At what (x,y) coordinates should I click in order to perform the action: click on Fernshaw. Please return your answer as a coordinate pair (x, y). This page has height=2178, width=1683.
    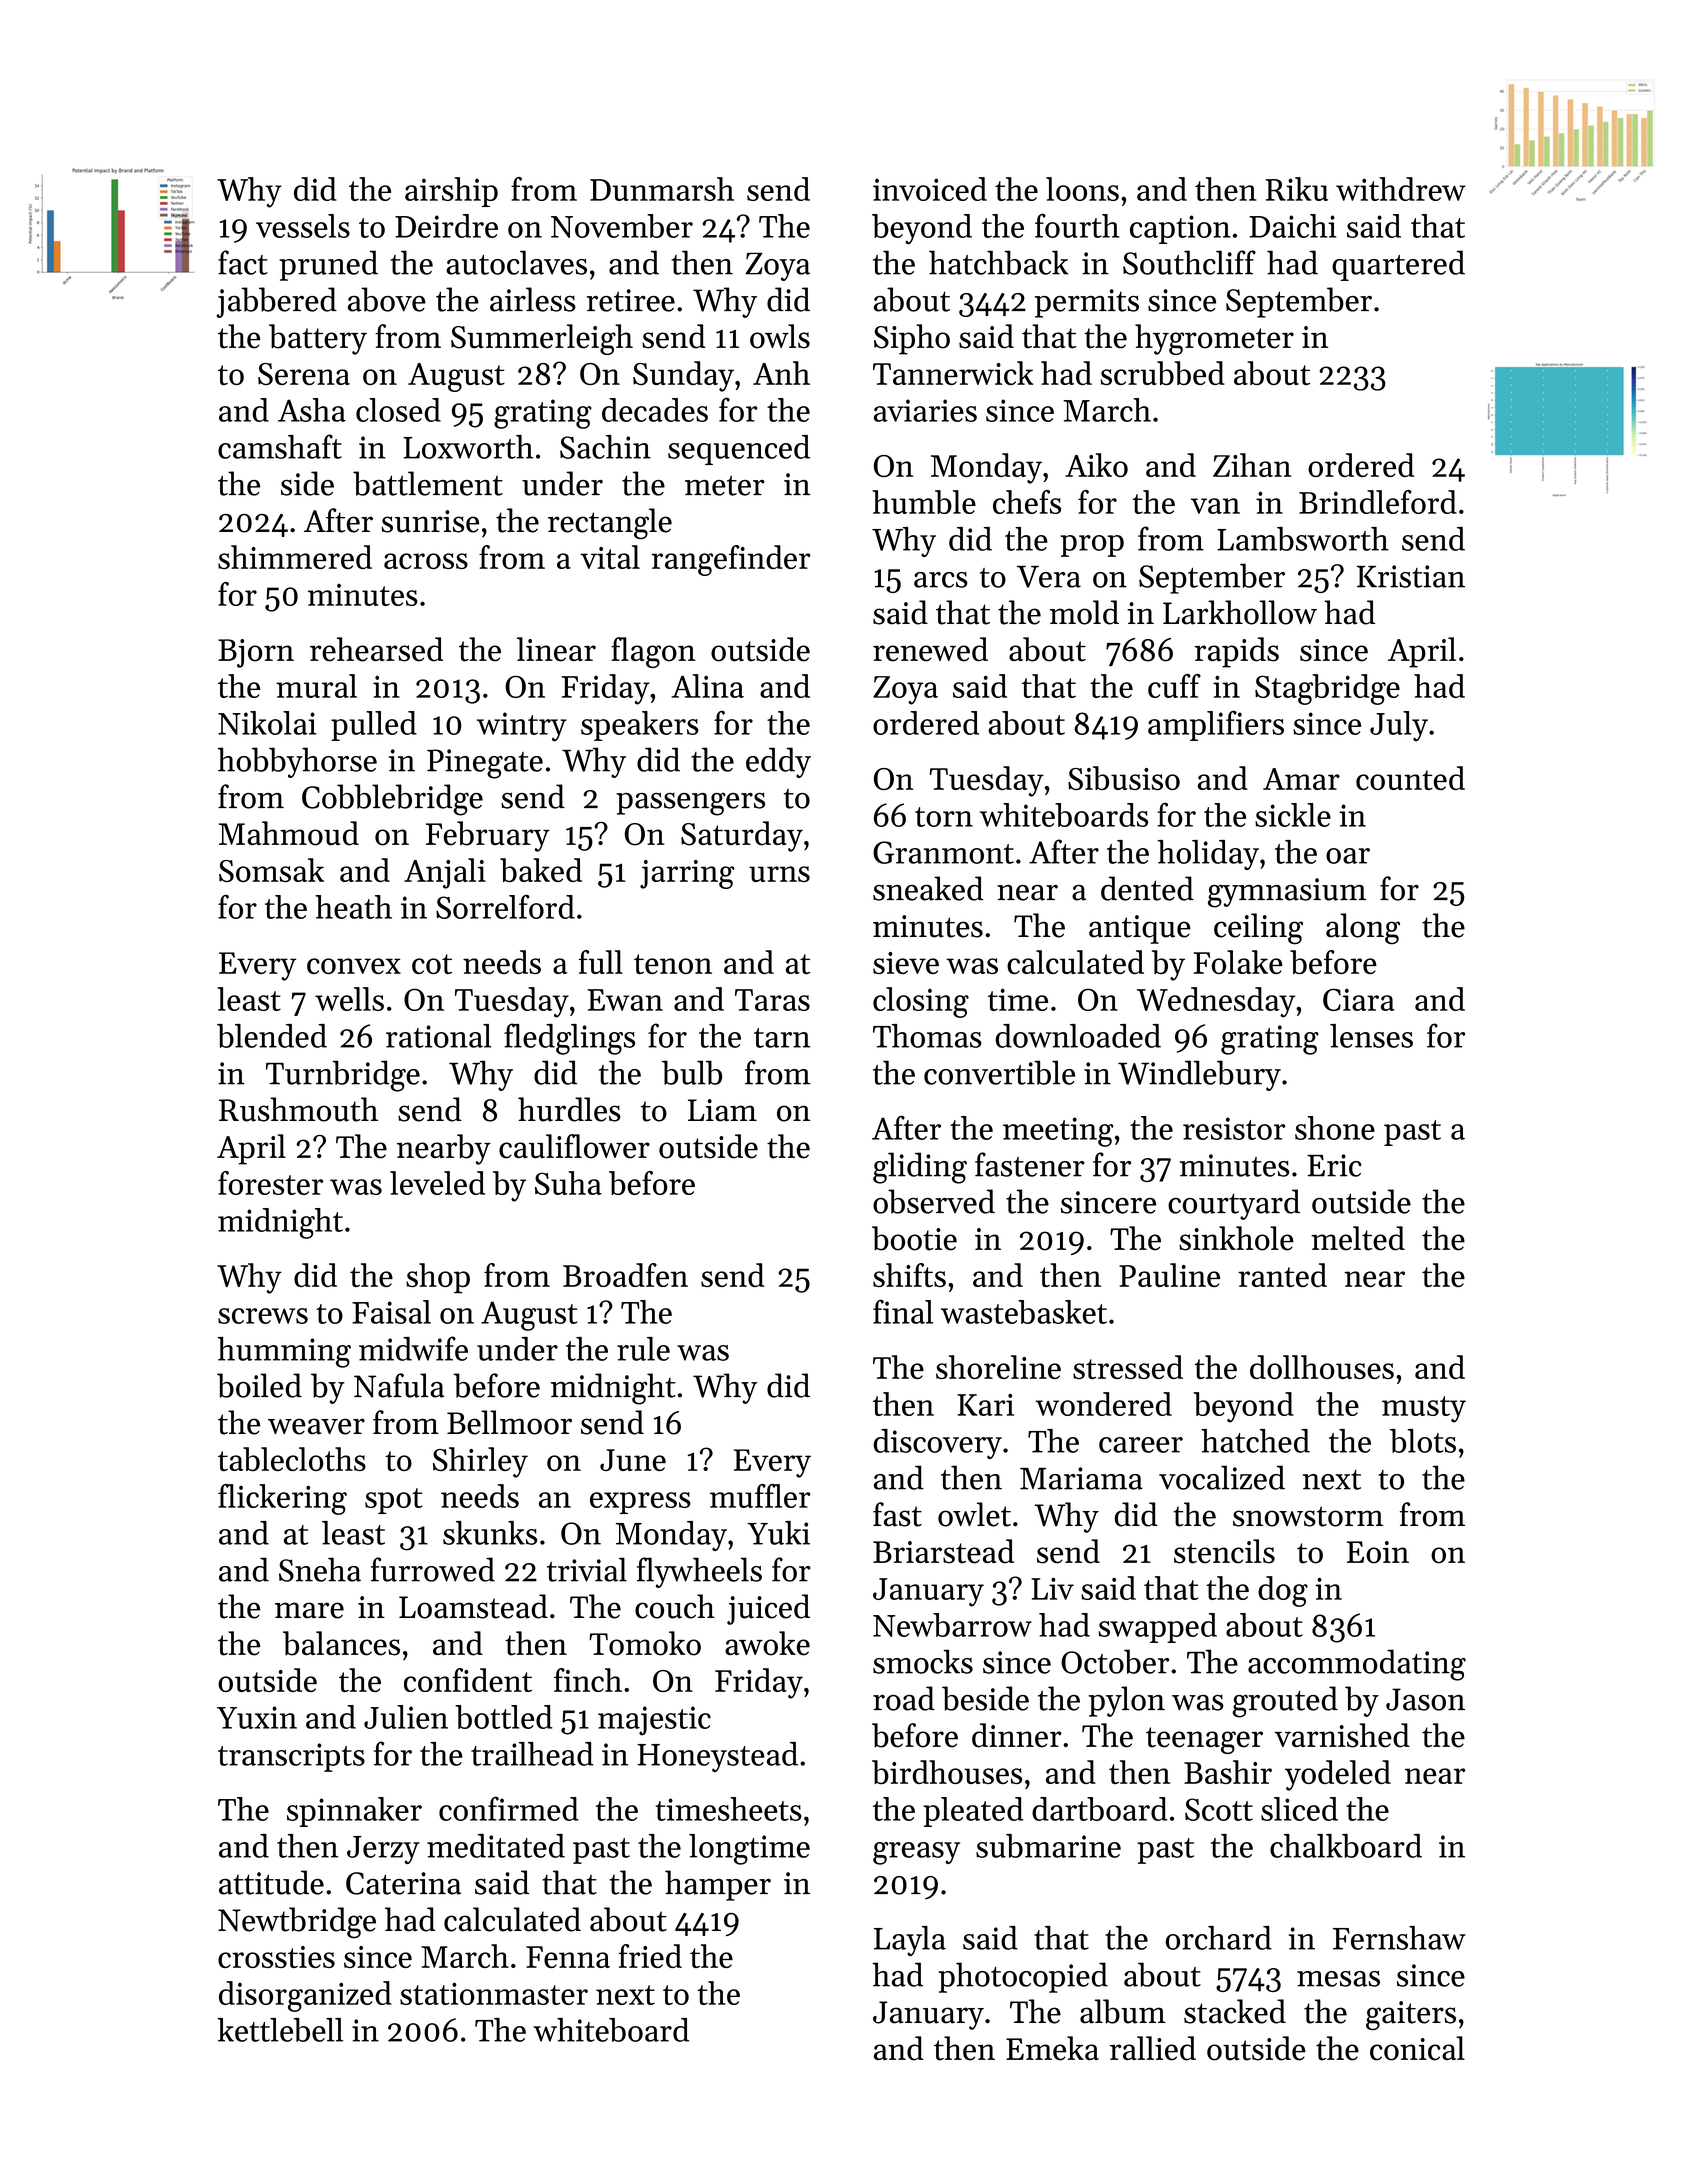
    Looking at the image, I should click on (1399, 1938).
